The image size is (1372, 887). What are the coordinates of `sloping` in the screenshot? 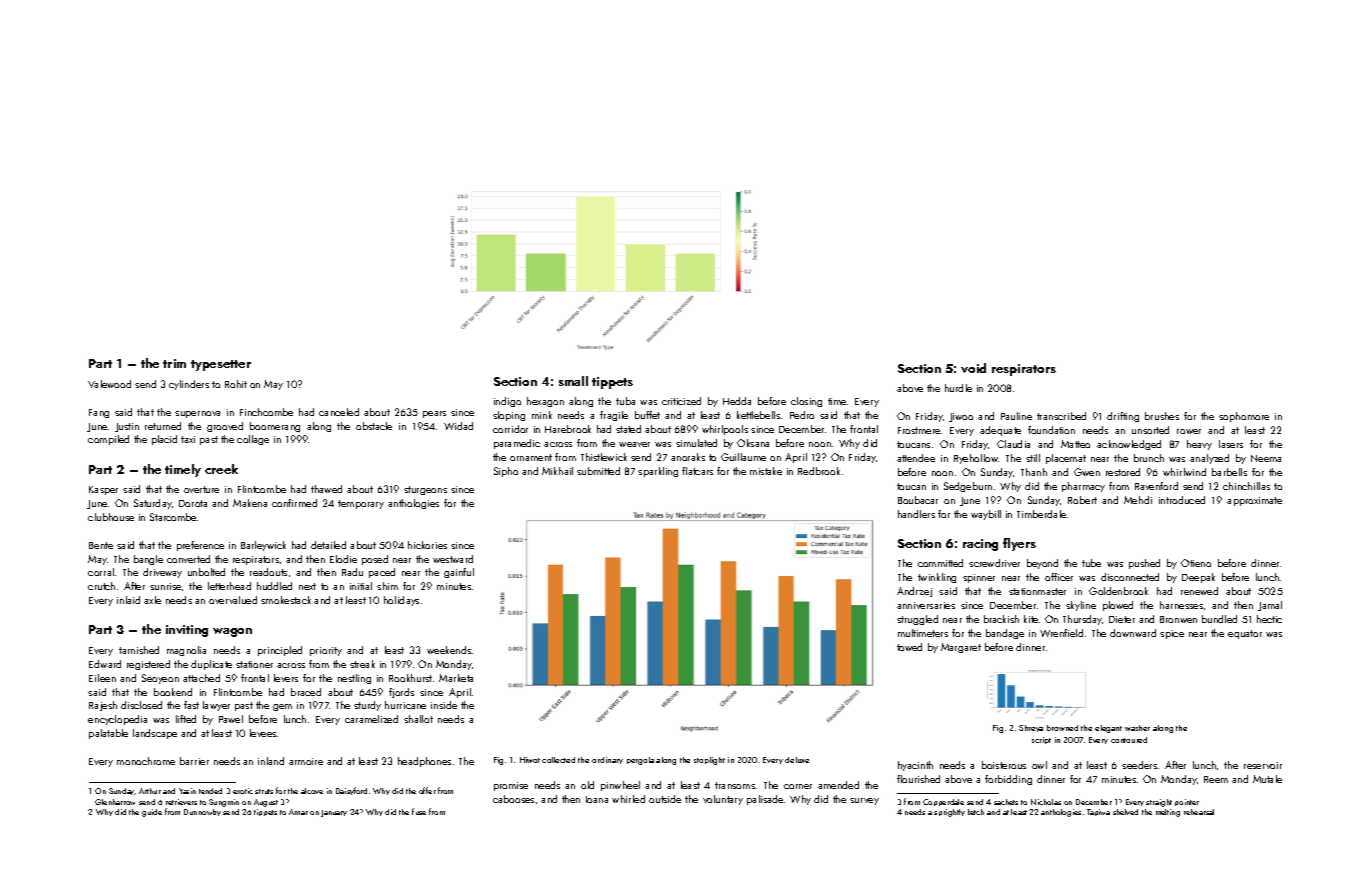 It's located at (509, 416).
